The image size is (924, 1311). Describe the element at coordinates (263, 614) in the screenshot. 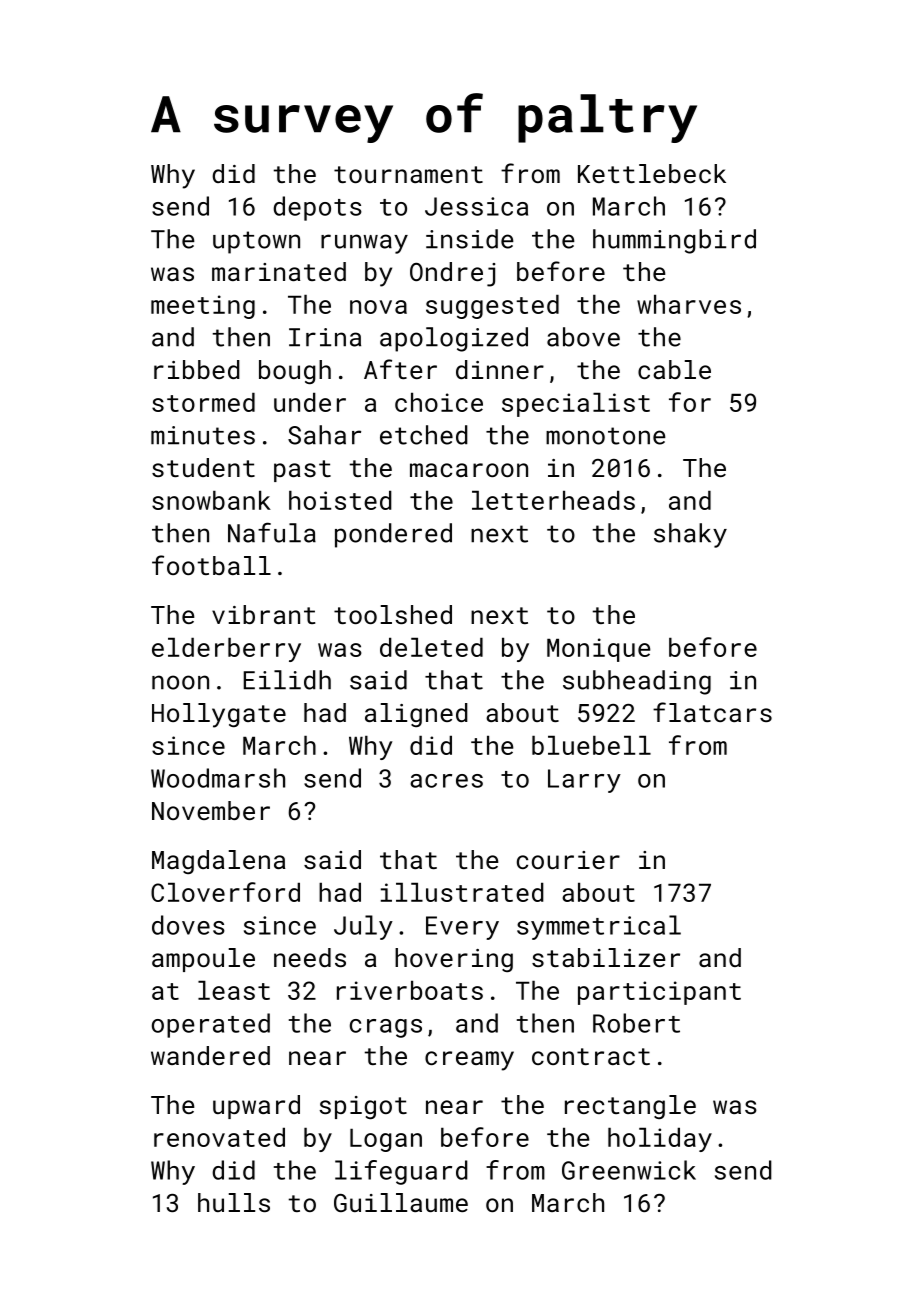

I see `vibrant` at that location.
